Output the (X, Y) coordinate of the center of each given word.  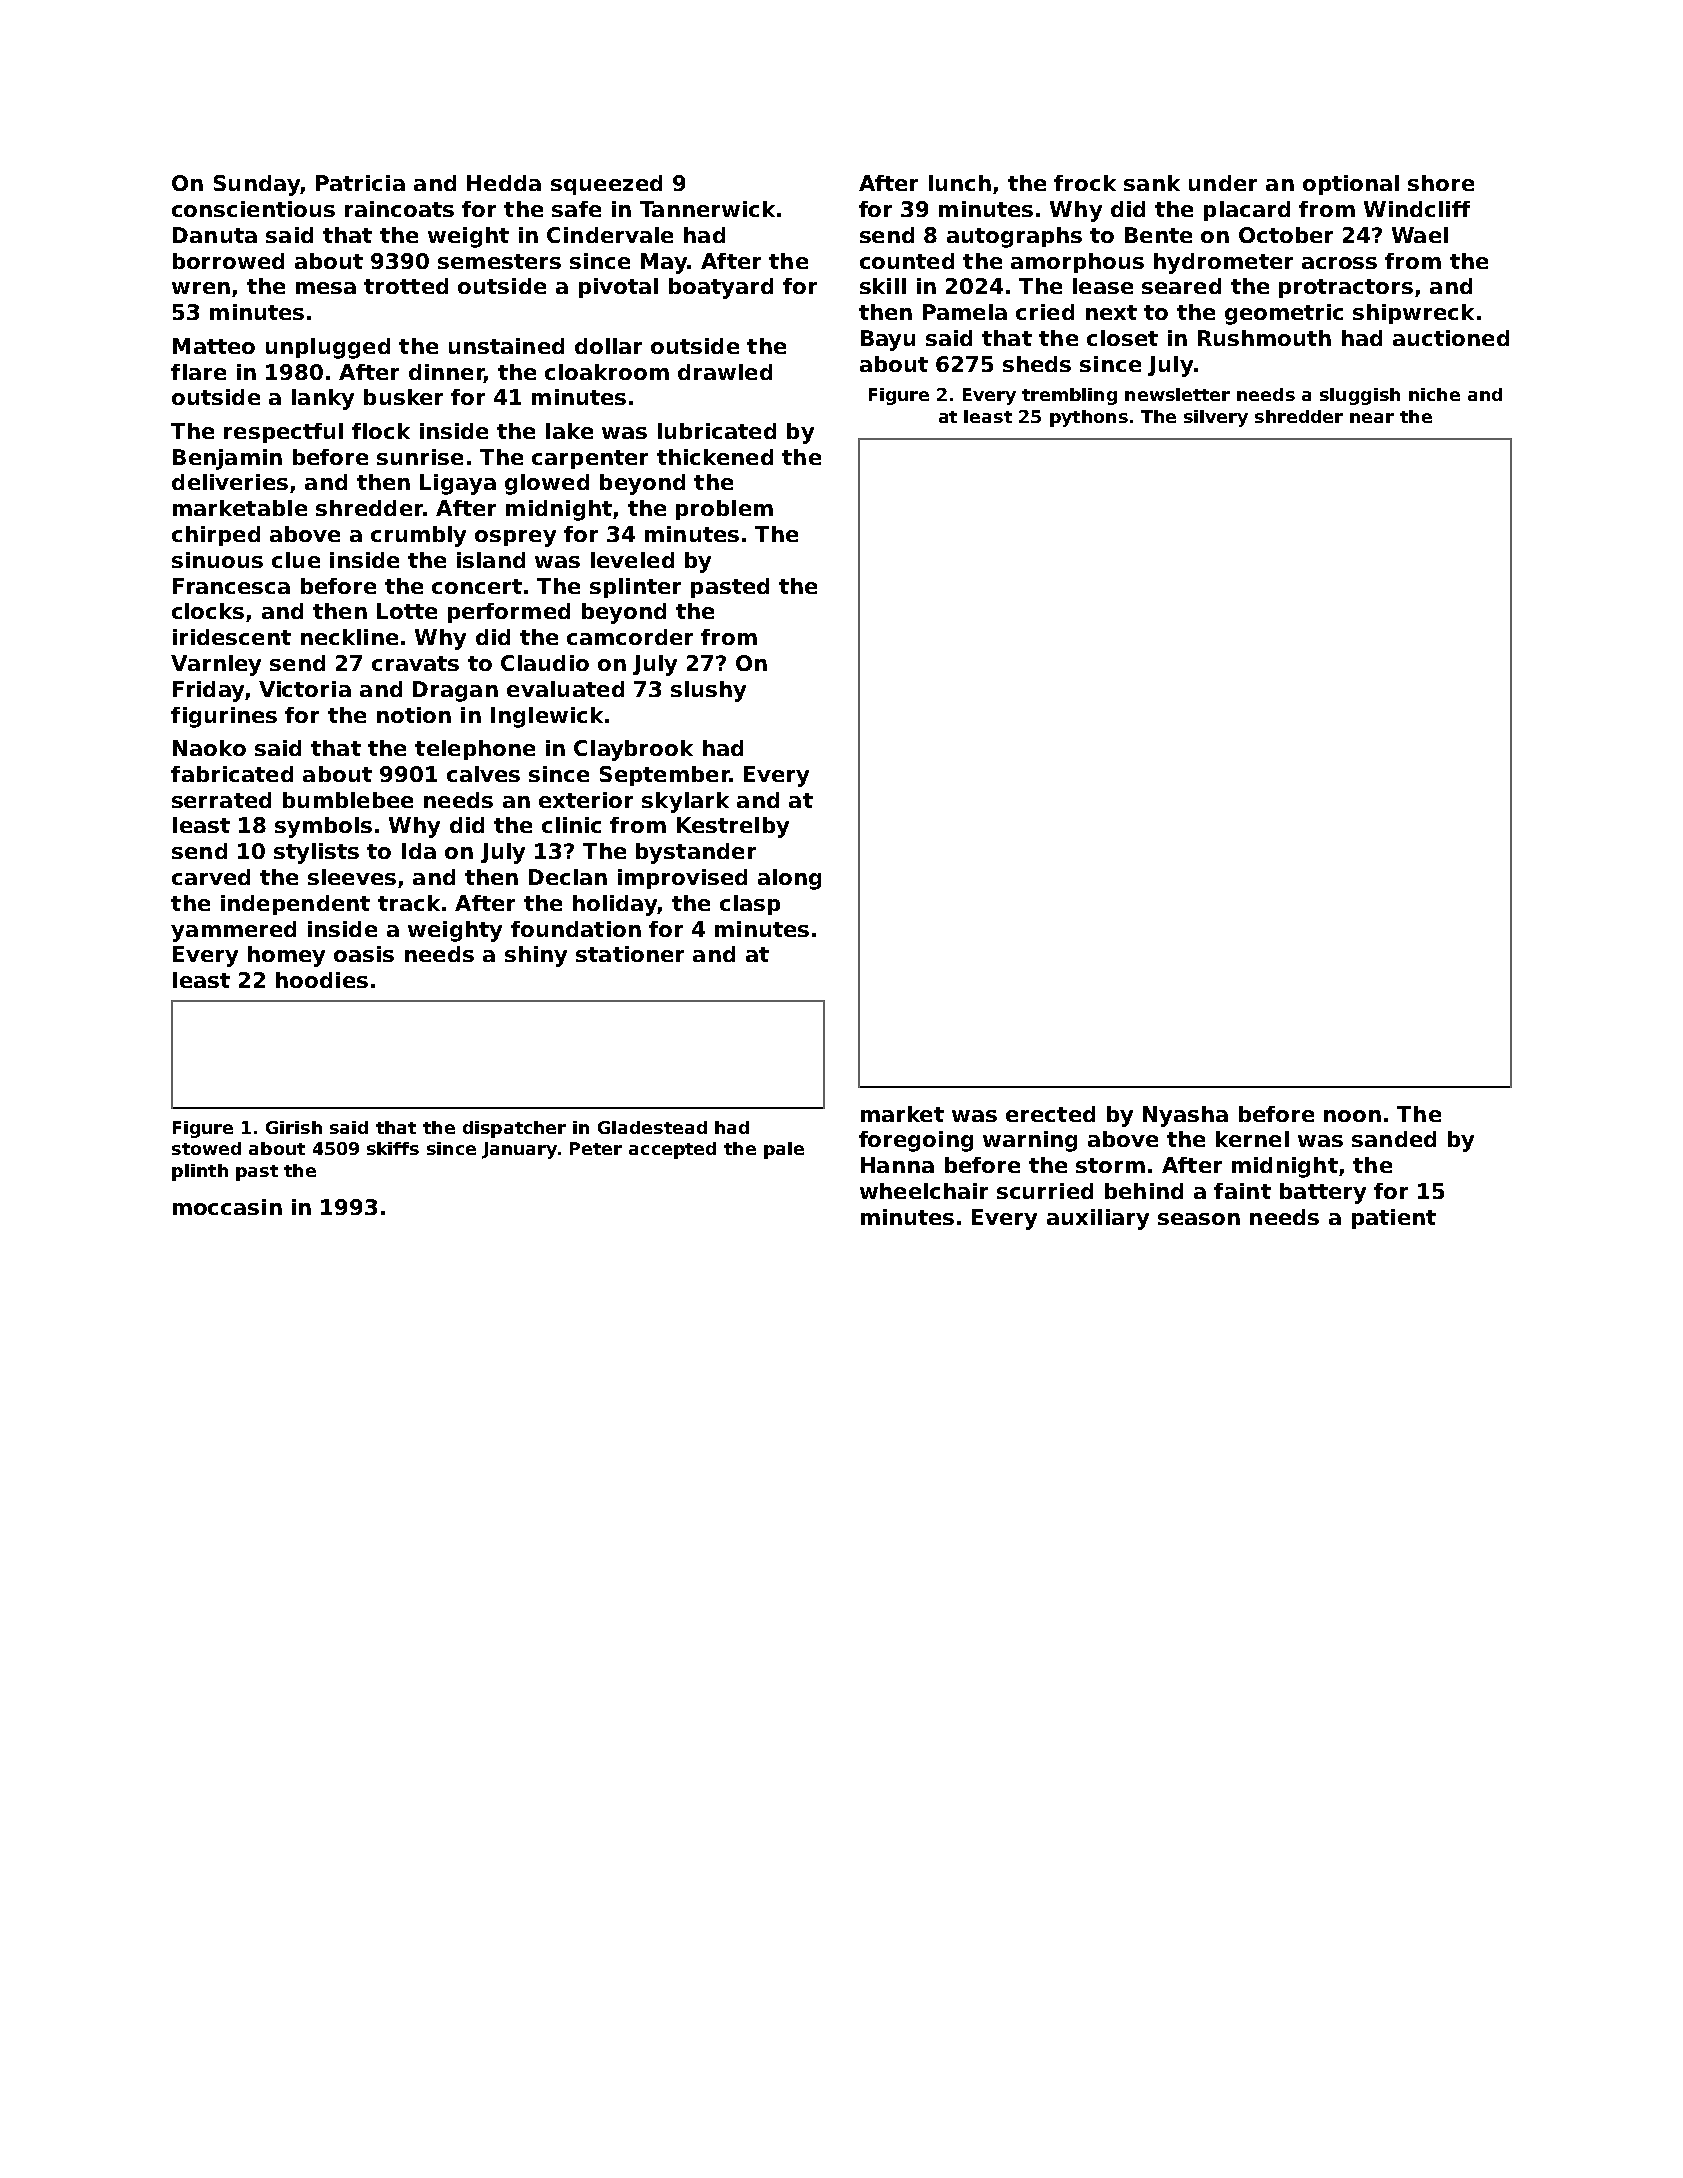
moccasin (227, 1207)
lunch (960, 183)
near (1372, 418)
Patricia (360, 183)
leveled (632, 560)
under (1223, 183)
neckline (349, 637)
